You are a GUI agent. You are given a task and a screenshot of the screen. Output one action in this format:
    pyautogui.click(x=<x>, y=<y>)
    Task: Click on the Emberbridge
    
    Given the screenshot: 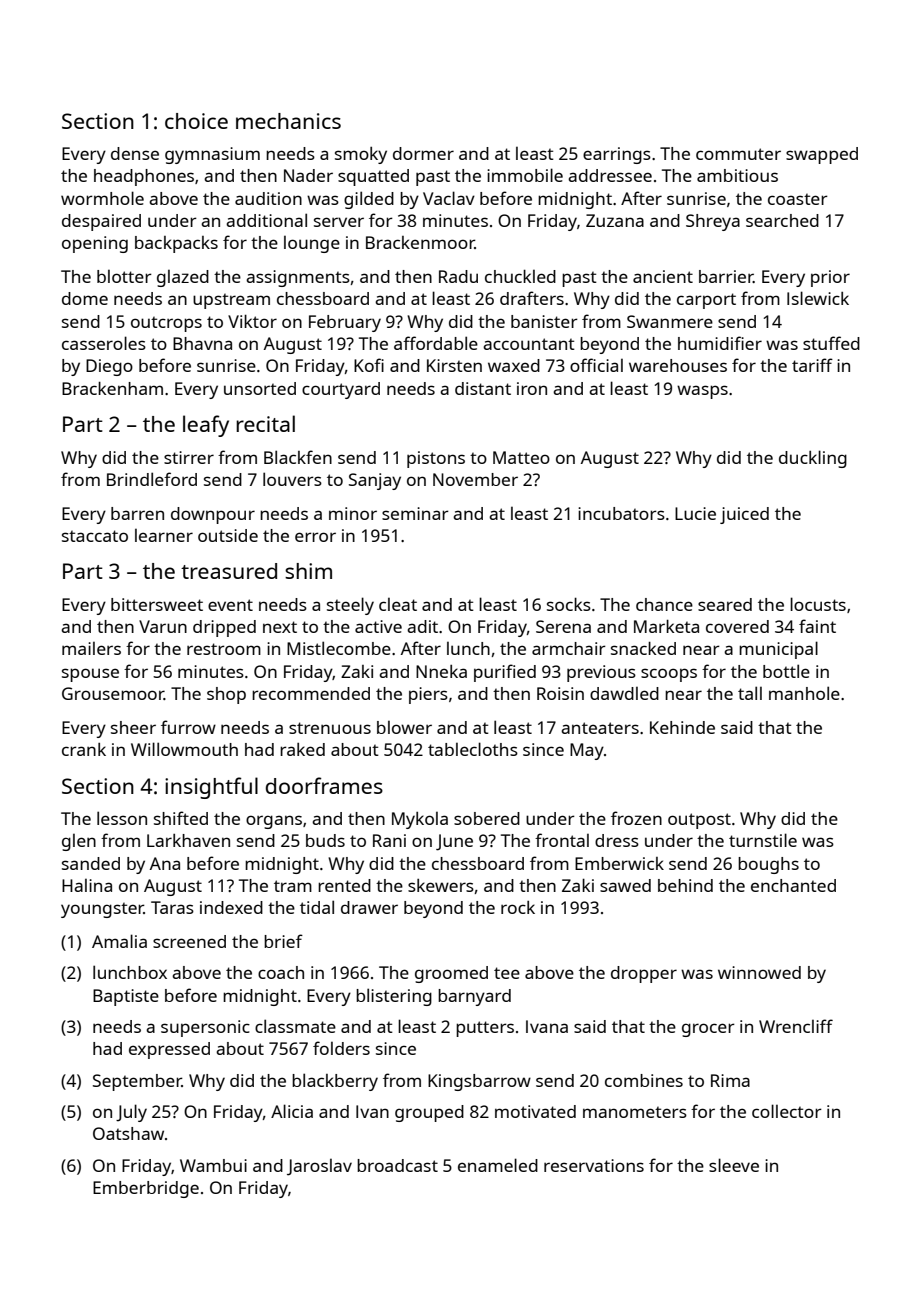 What is the action you would take?
    pyautogui.click(x=146, y=1189)
